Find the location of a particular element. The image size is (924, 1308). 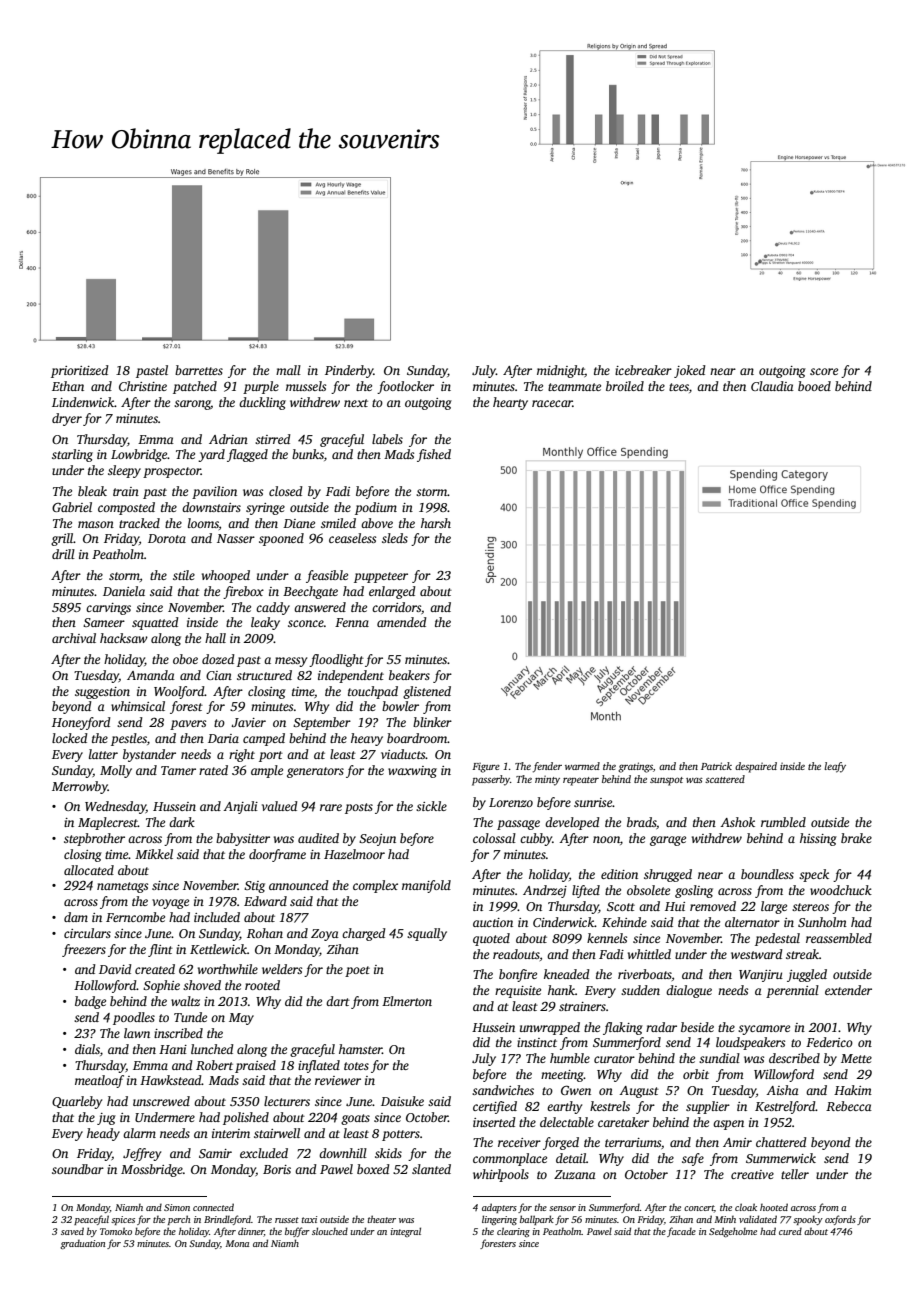

Daniela is located at coordinates (124, 591).
